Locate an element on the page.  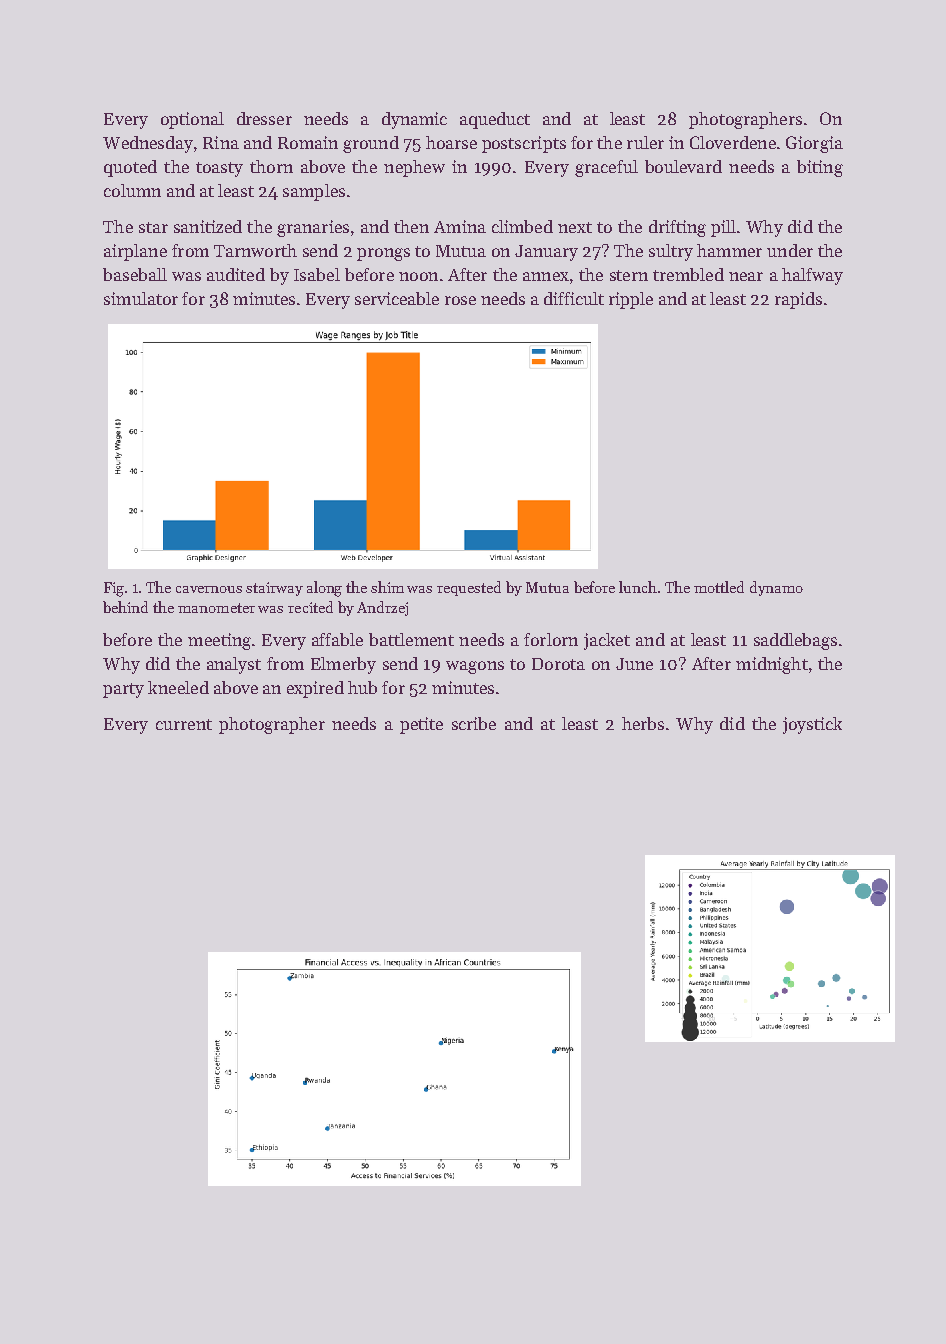
cavernous is located at coordinates (209, 589).
